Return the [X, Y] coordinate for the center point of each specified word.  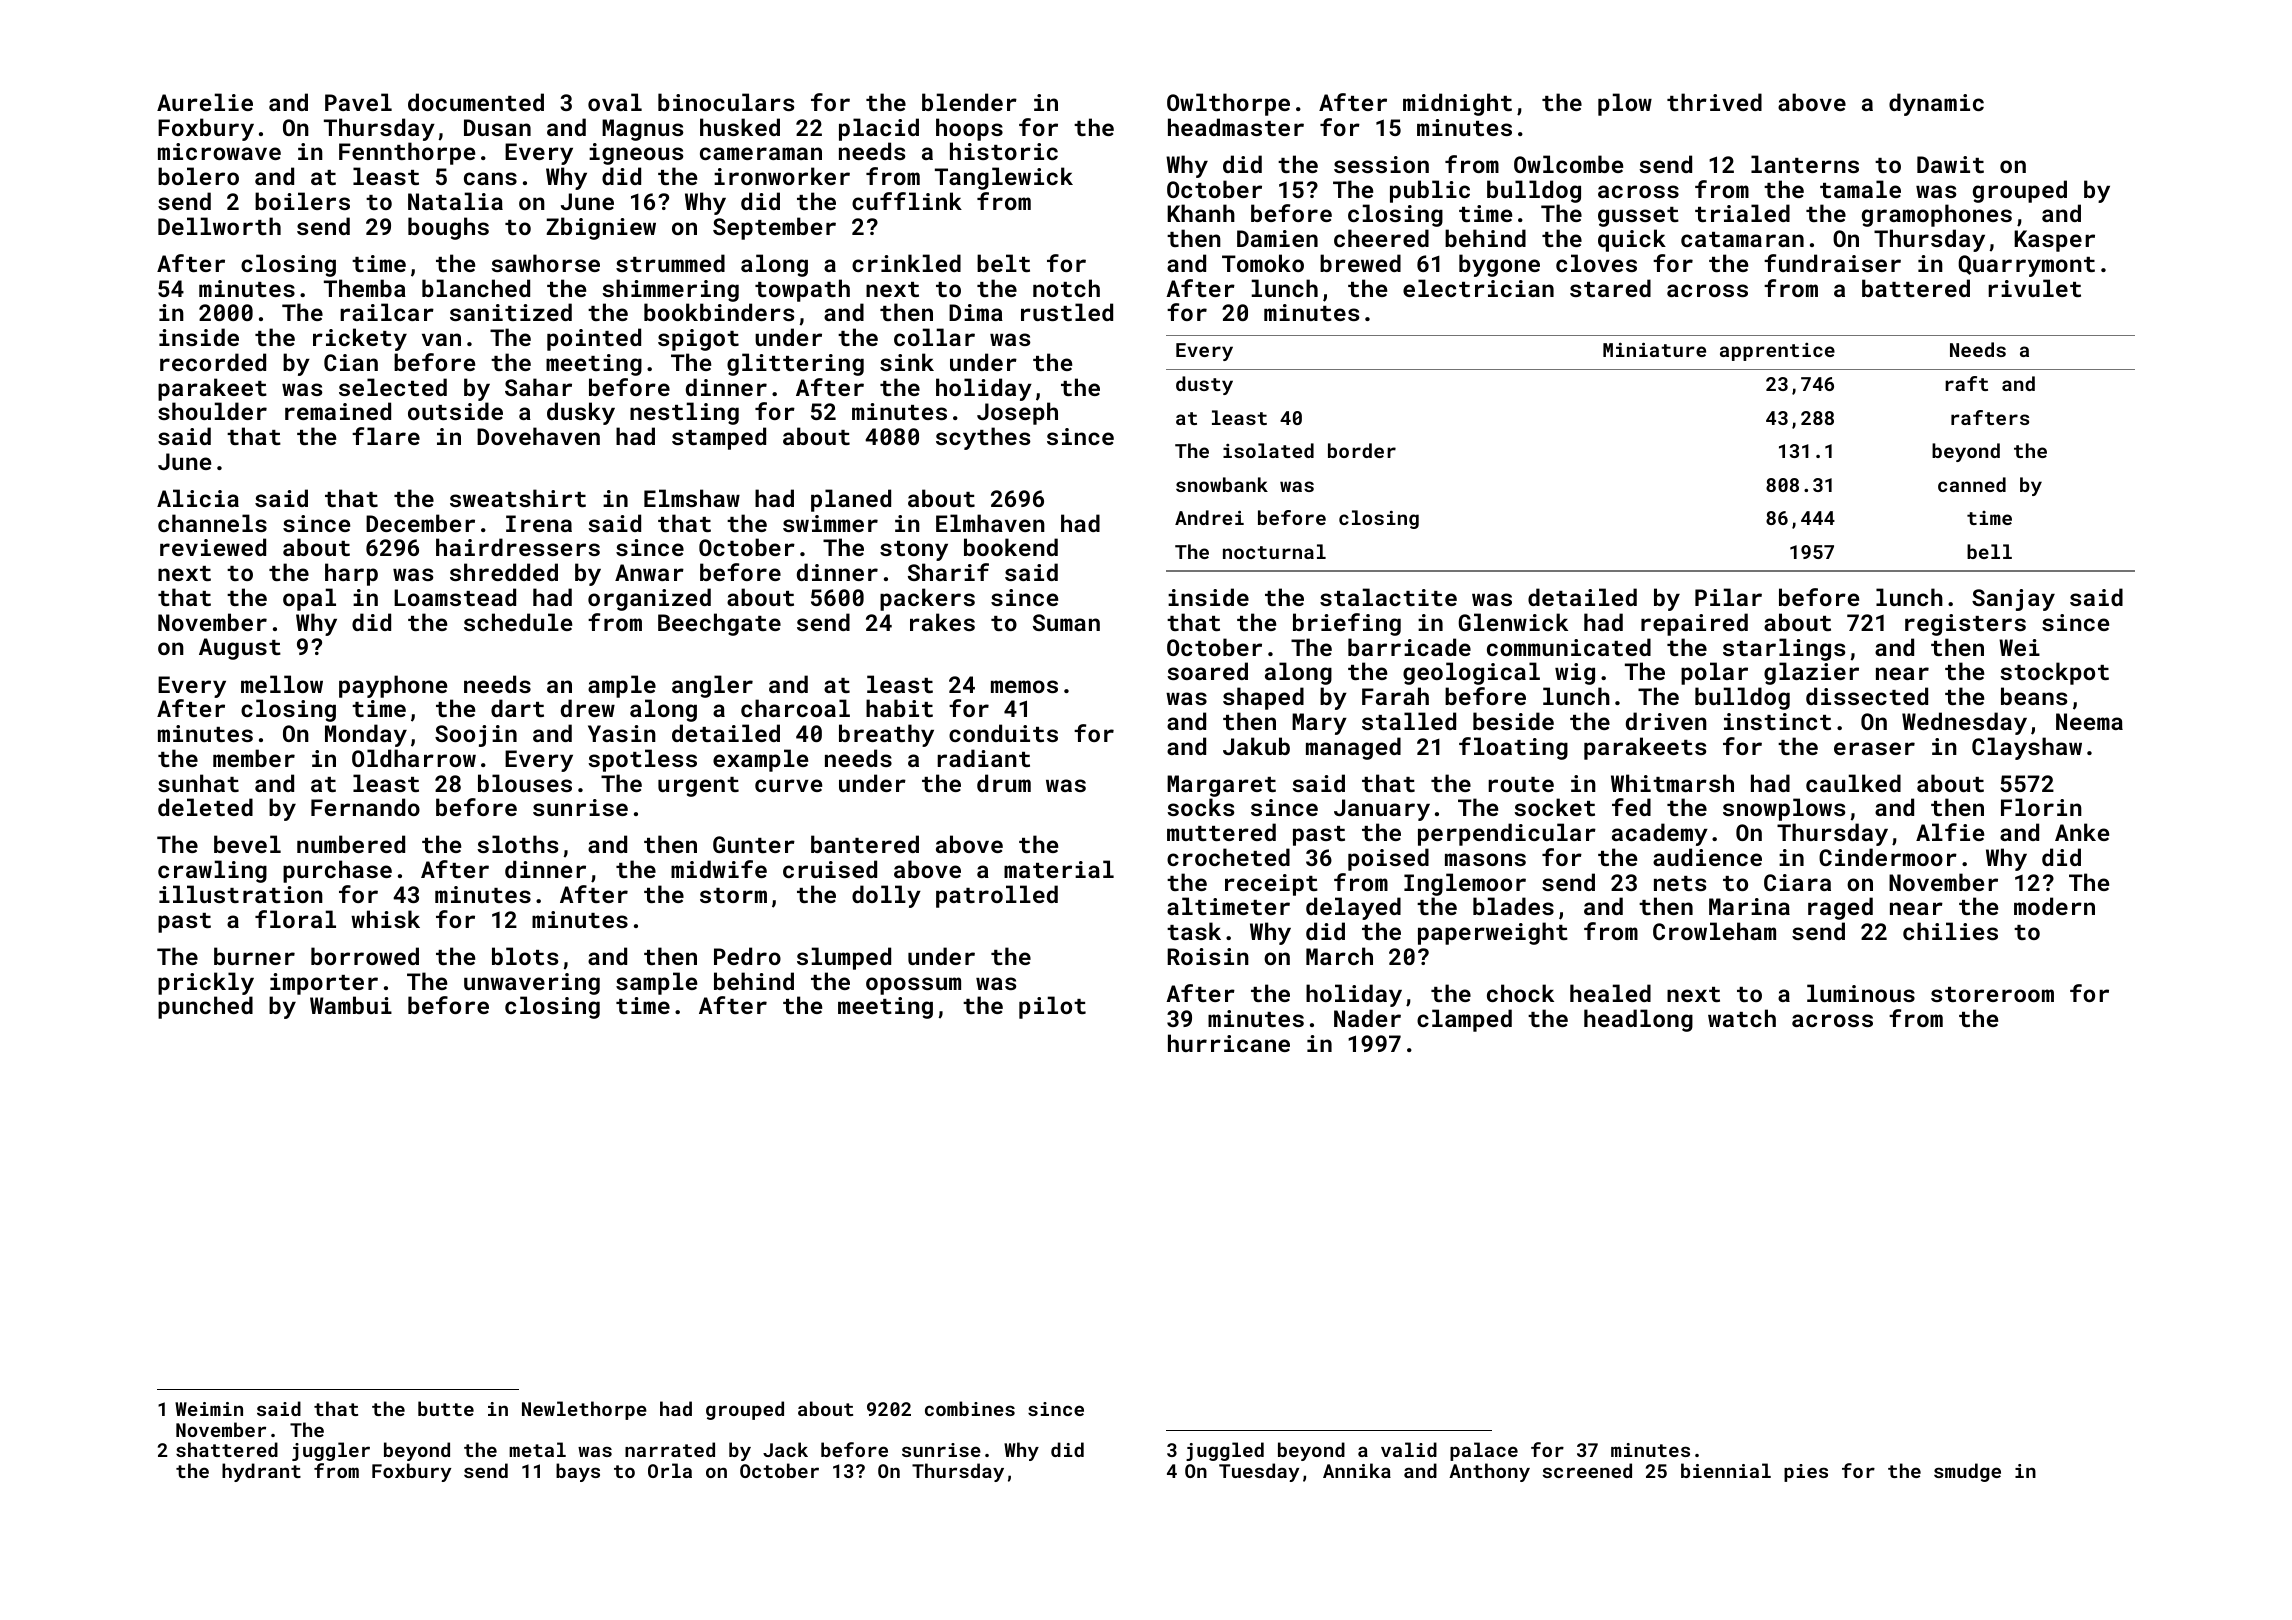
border [1362, 450]
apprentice [1777, 352]
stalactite [1388, 597]
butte [446, 1408]
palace [1484, 1451]
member [254, 758]
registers [1965, 625]
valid [1409, 1449]
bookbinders [719, 312]
